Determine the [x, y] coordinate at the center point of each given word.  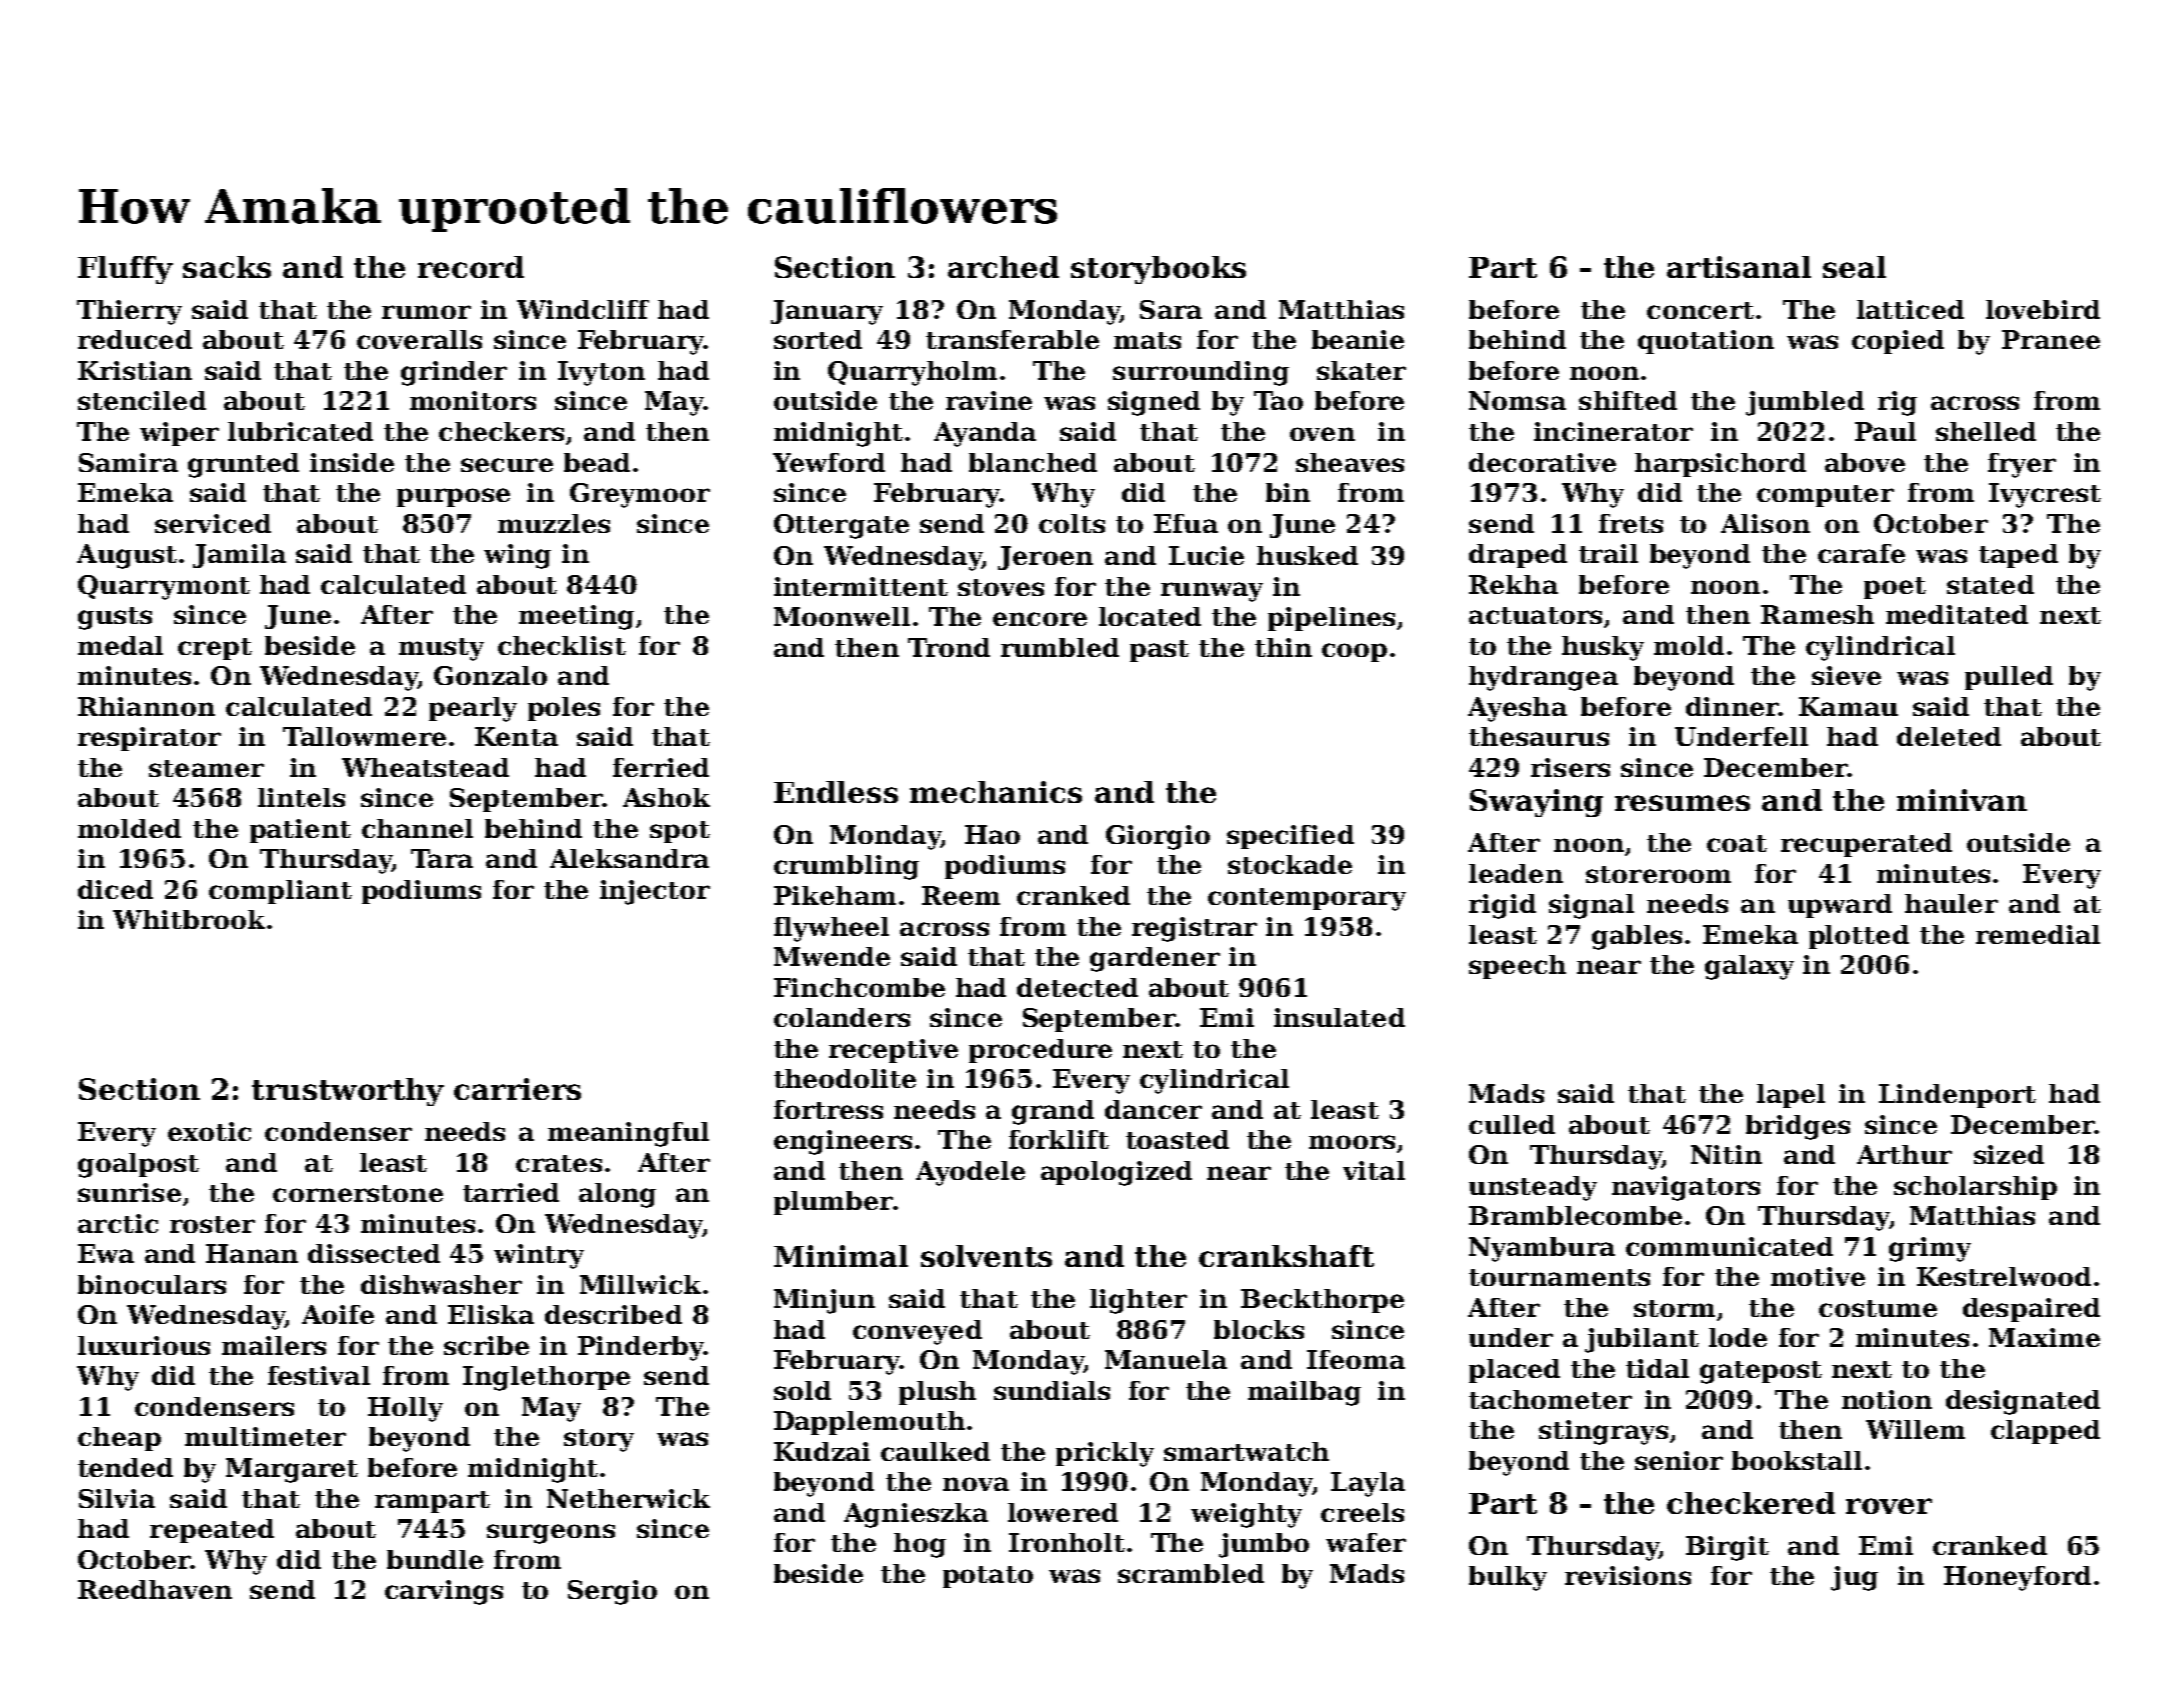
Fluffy [125, 270]
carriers [517, 1089]
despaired [2031, 1310]
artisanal [1739, 267]
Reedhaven [155, 1589]
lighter [1138, 1301]
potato [988, 1577]
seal [1854, 267]
